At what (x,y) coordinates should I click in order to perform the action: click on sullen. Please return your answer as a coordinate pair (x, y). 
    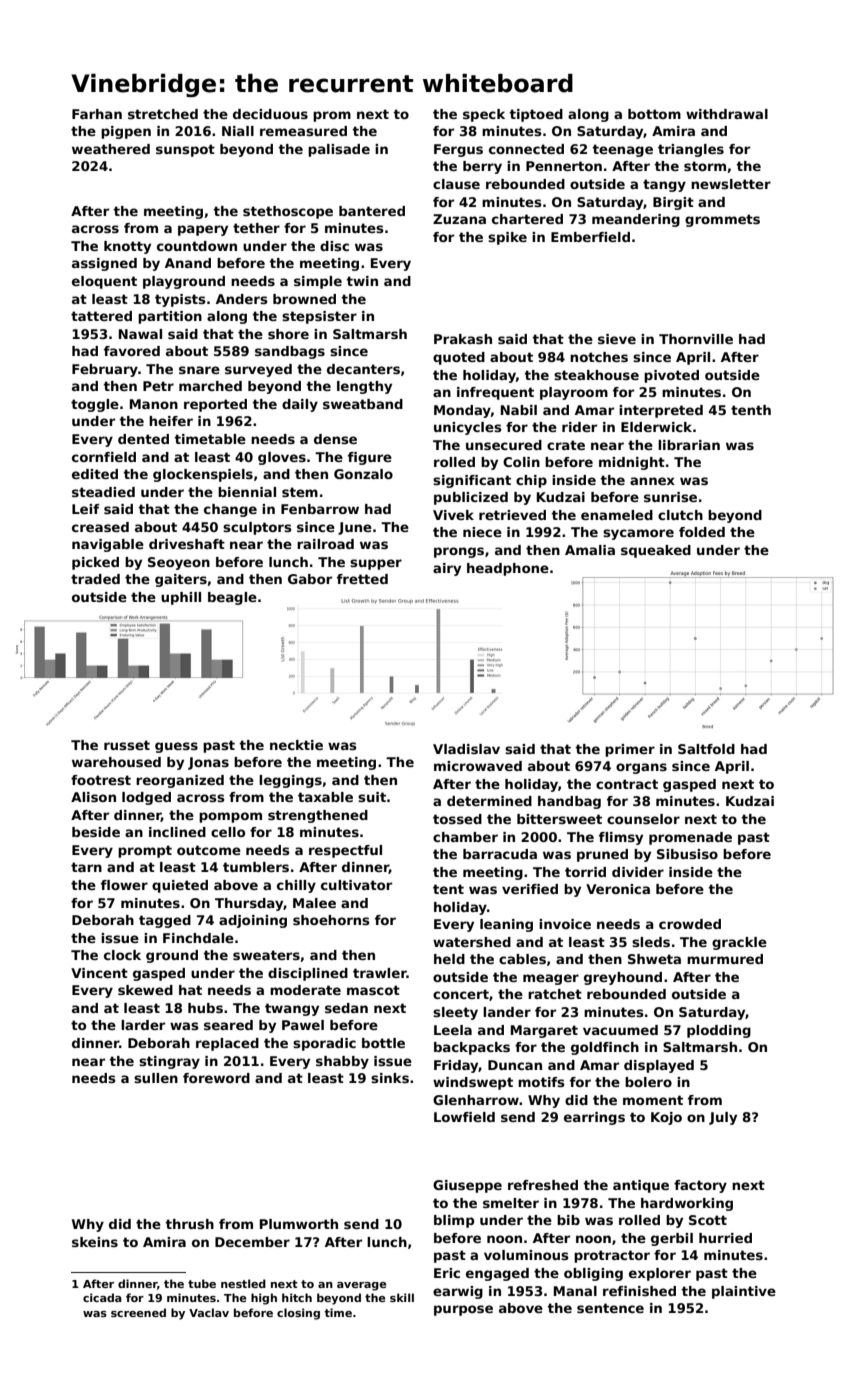
    Looking at the image, I should click on (156, 1078).
